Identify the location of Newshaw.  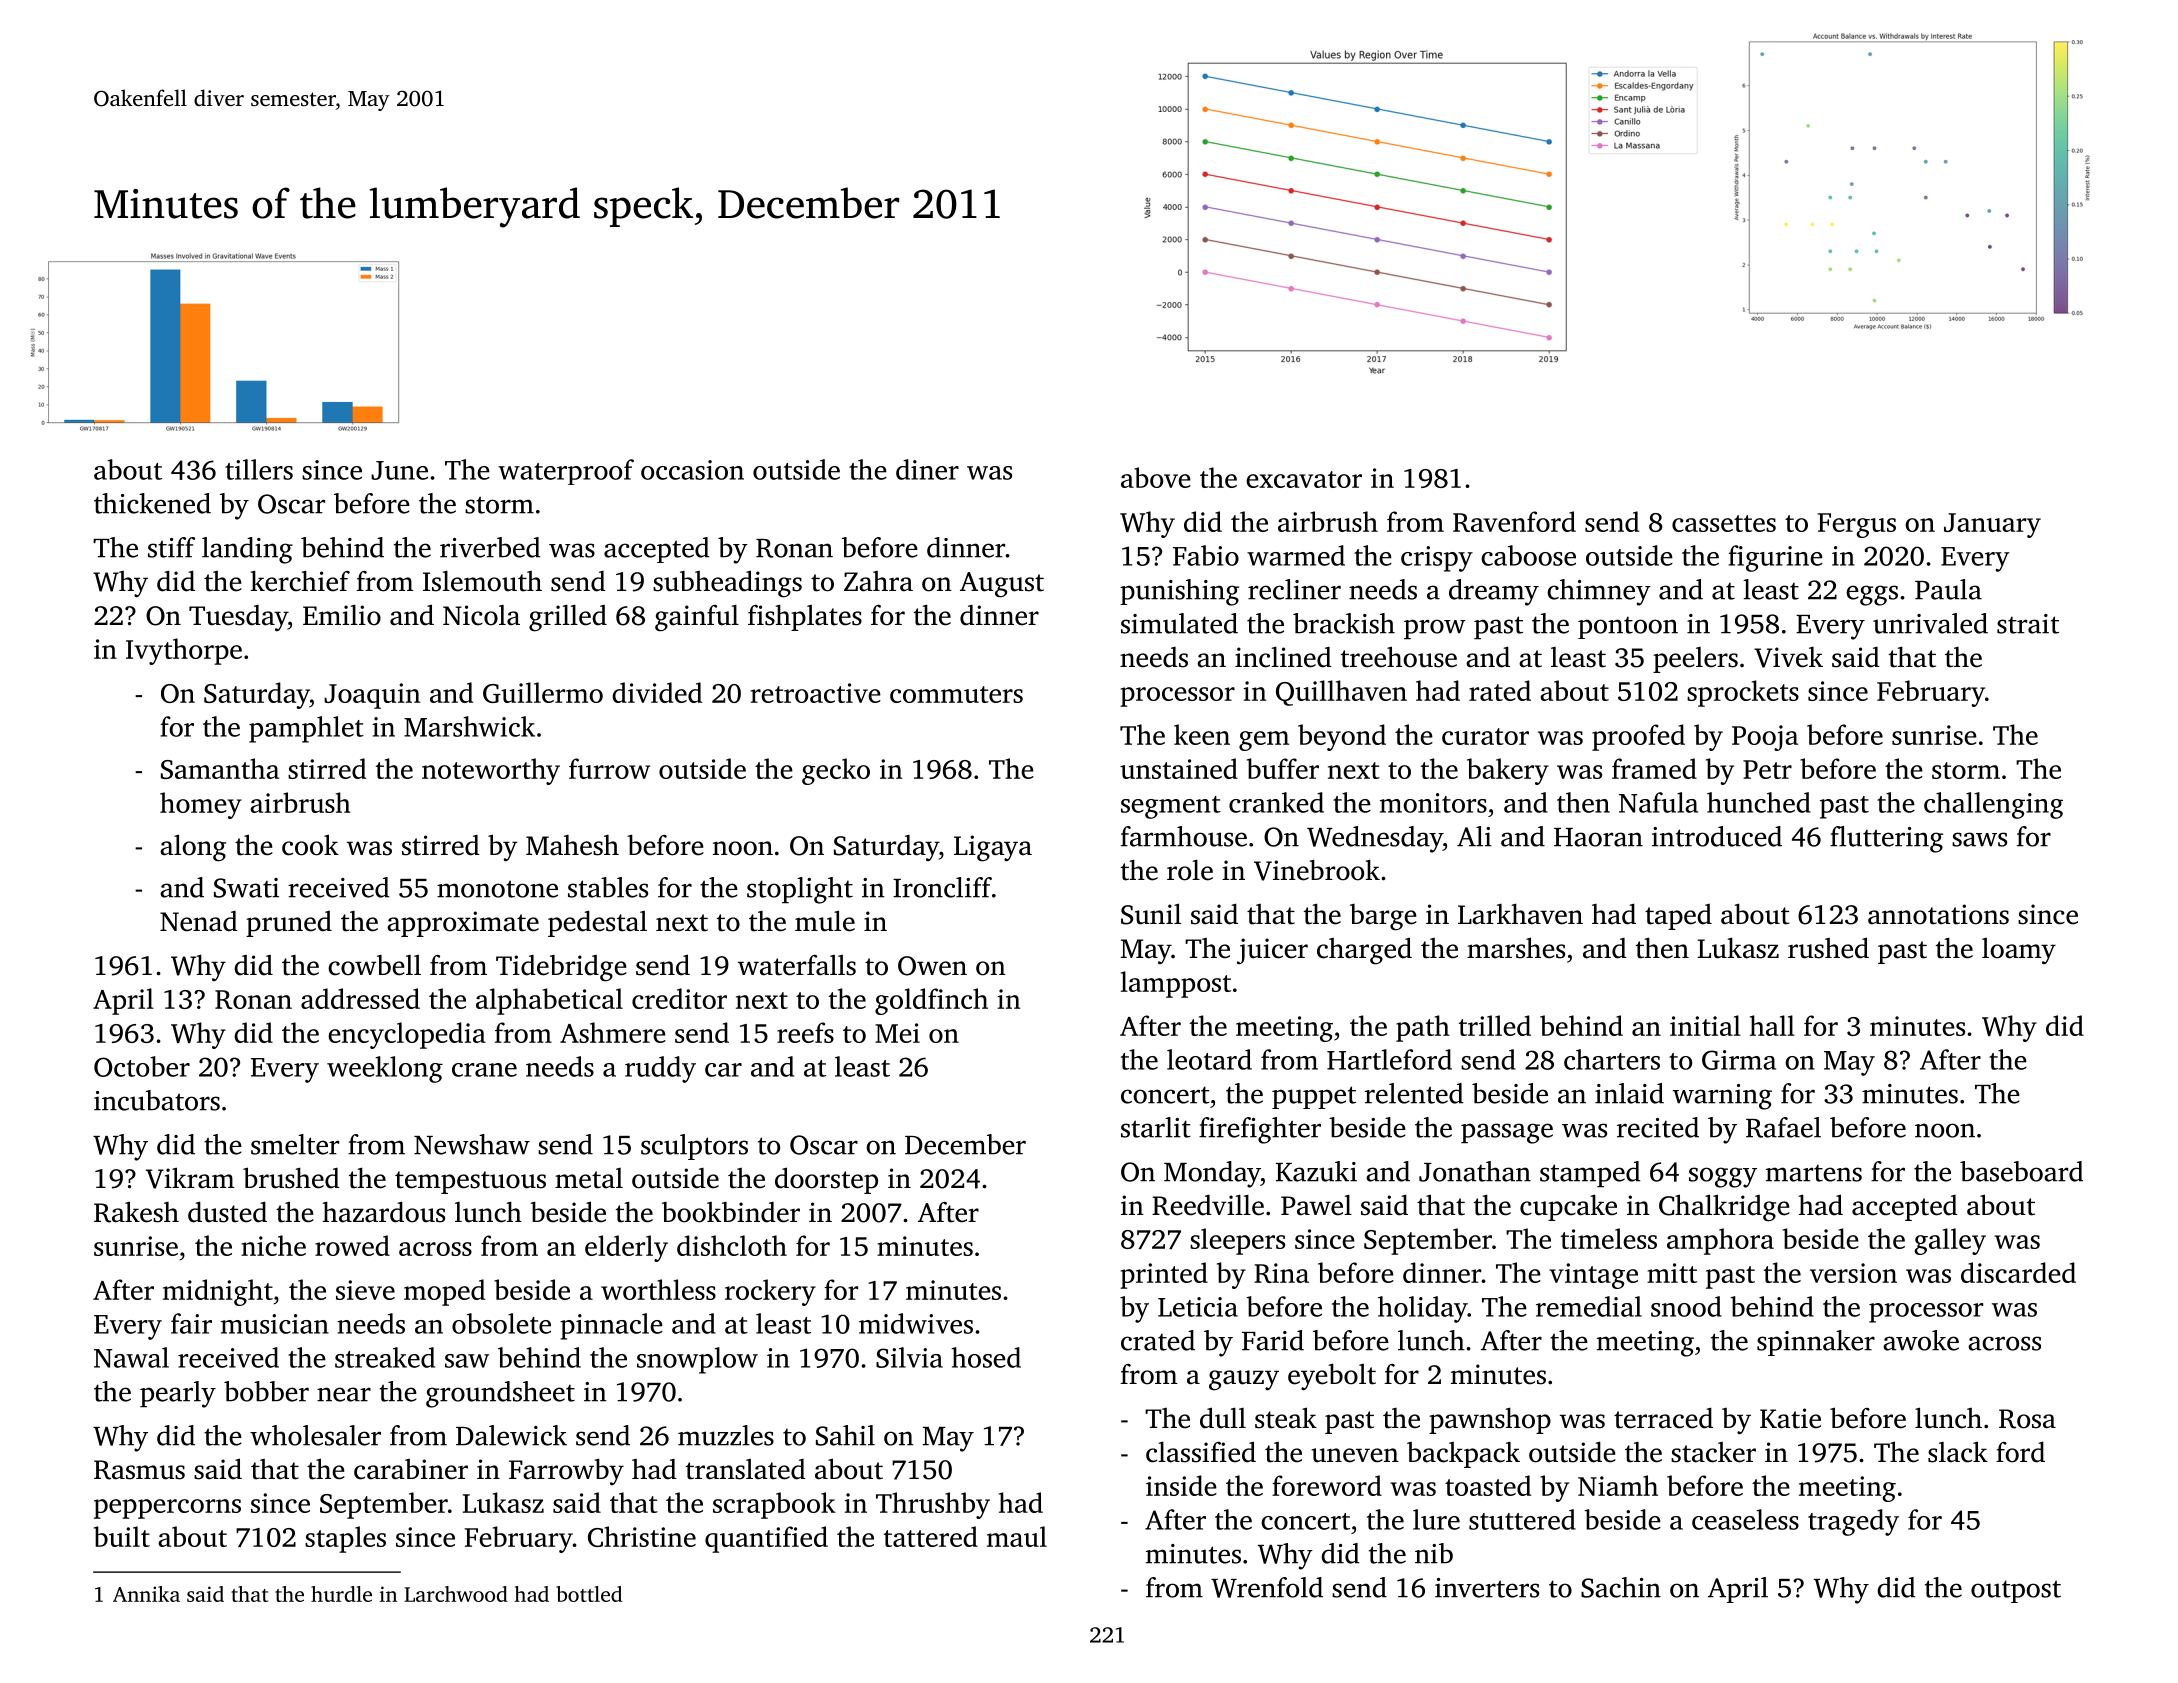
(472, 1144).
